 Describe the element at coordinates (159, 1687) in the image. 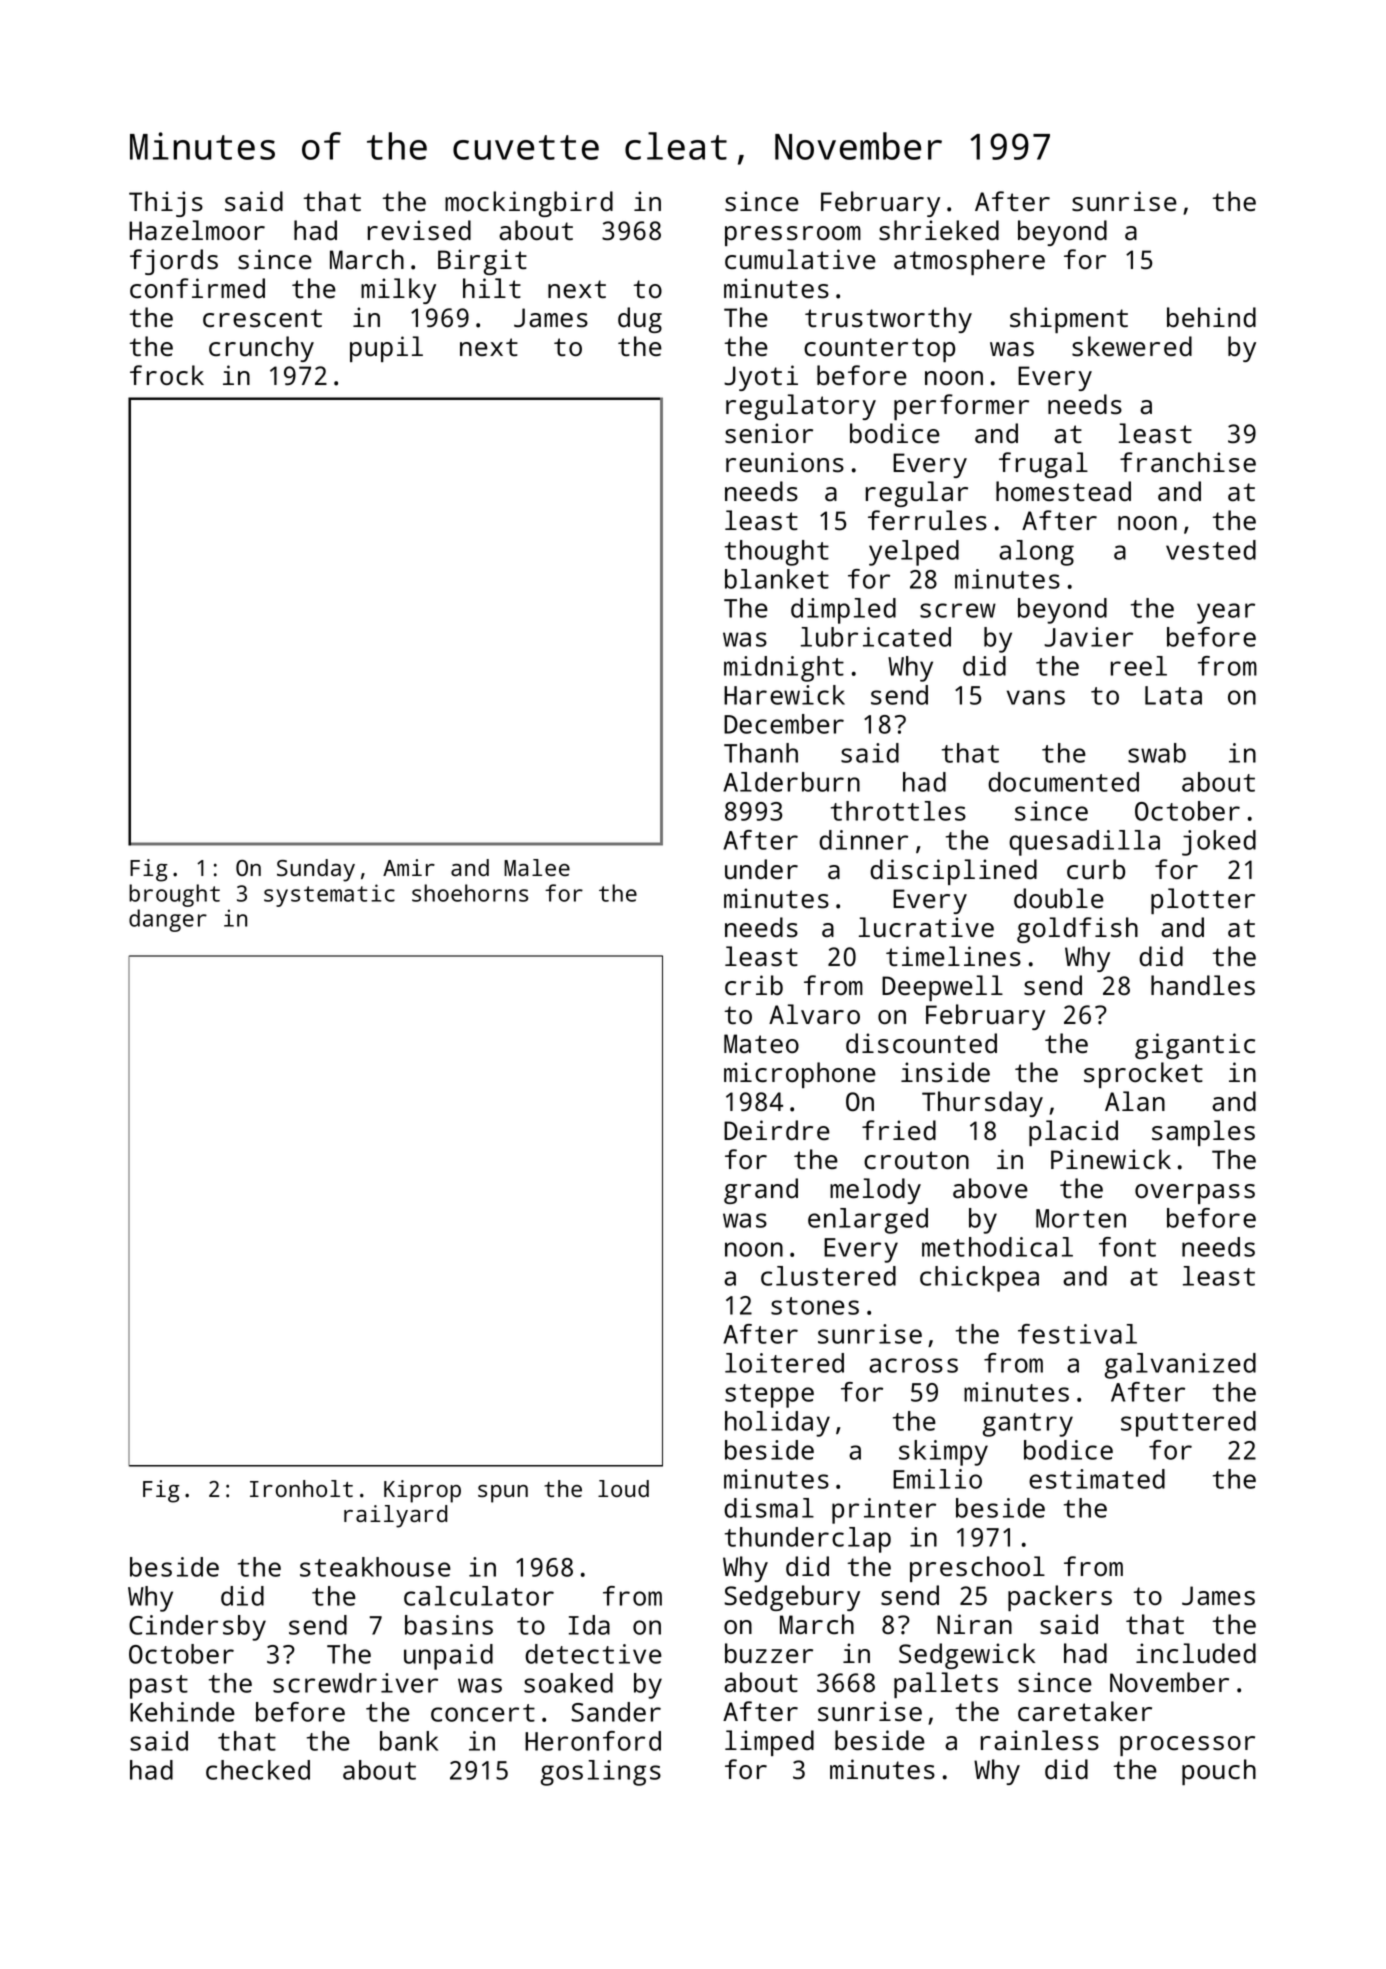

I see `past` at that location.
